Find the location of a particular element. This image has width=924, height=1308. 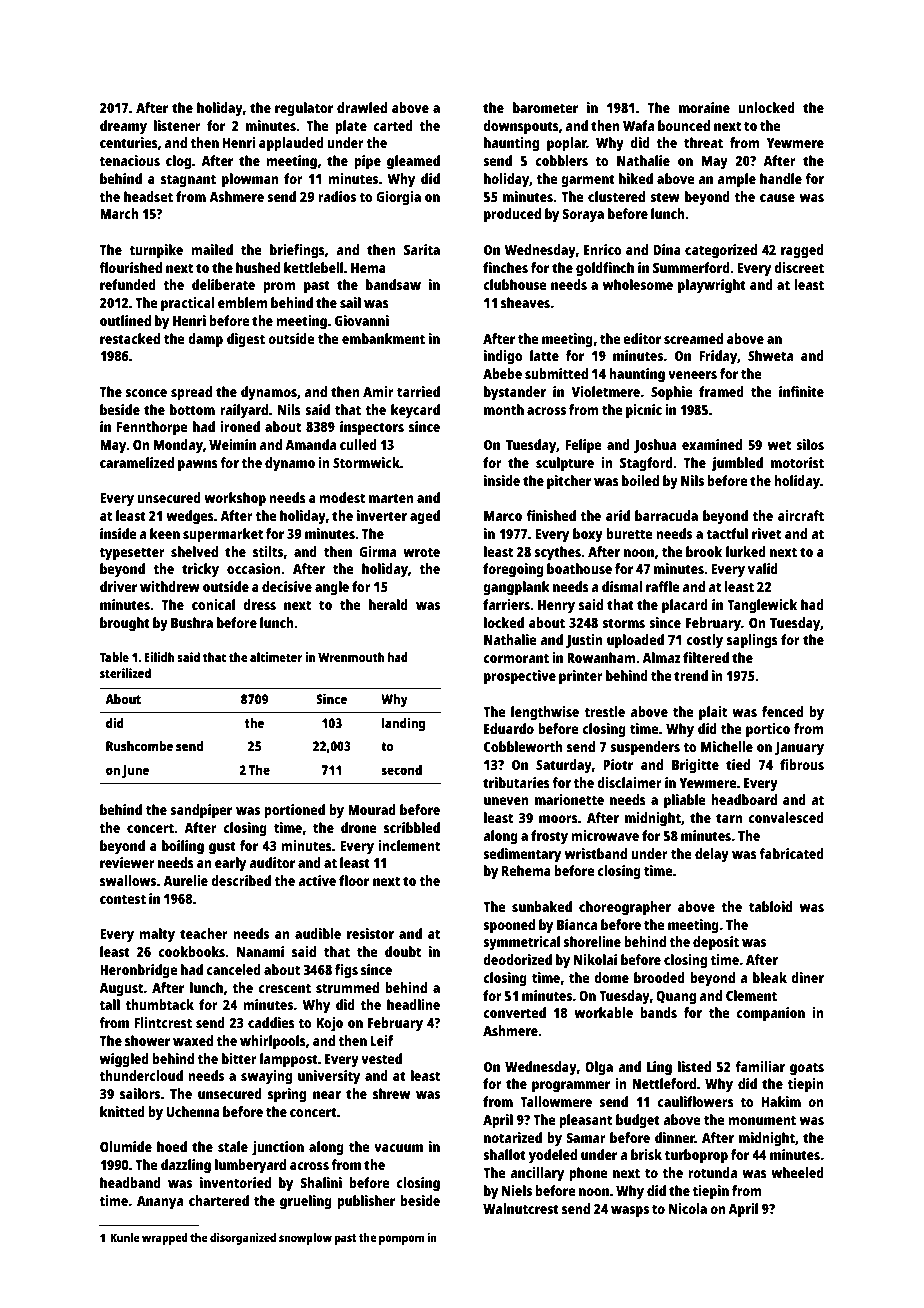

barracuda is located at coordinates (666, 515).
